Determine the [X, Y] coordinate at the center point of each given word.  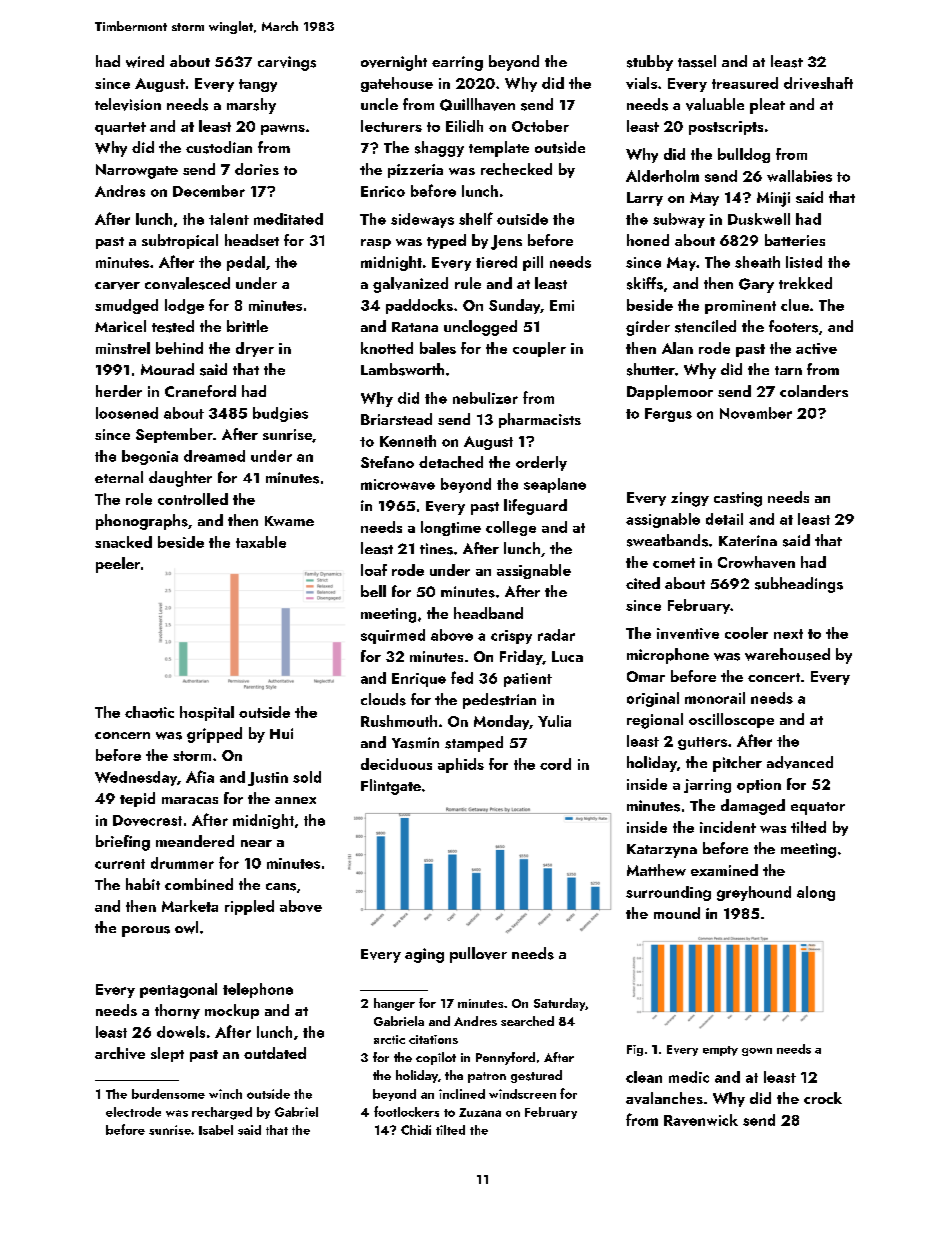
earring [457, 63]
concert [774, 677]
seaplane [555, 485]
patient [528, 680]
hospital [207, 713]
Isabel [216, 1130]
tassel [697, 61]
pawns [283, 129]
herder [119, 391]
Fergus [668, 415]
